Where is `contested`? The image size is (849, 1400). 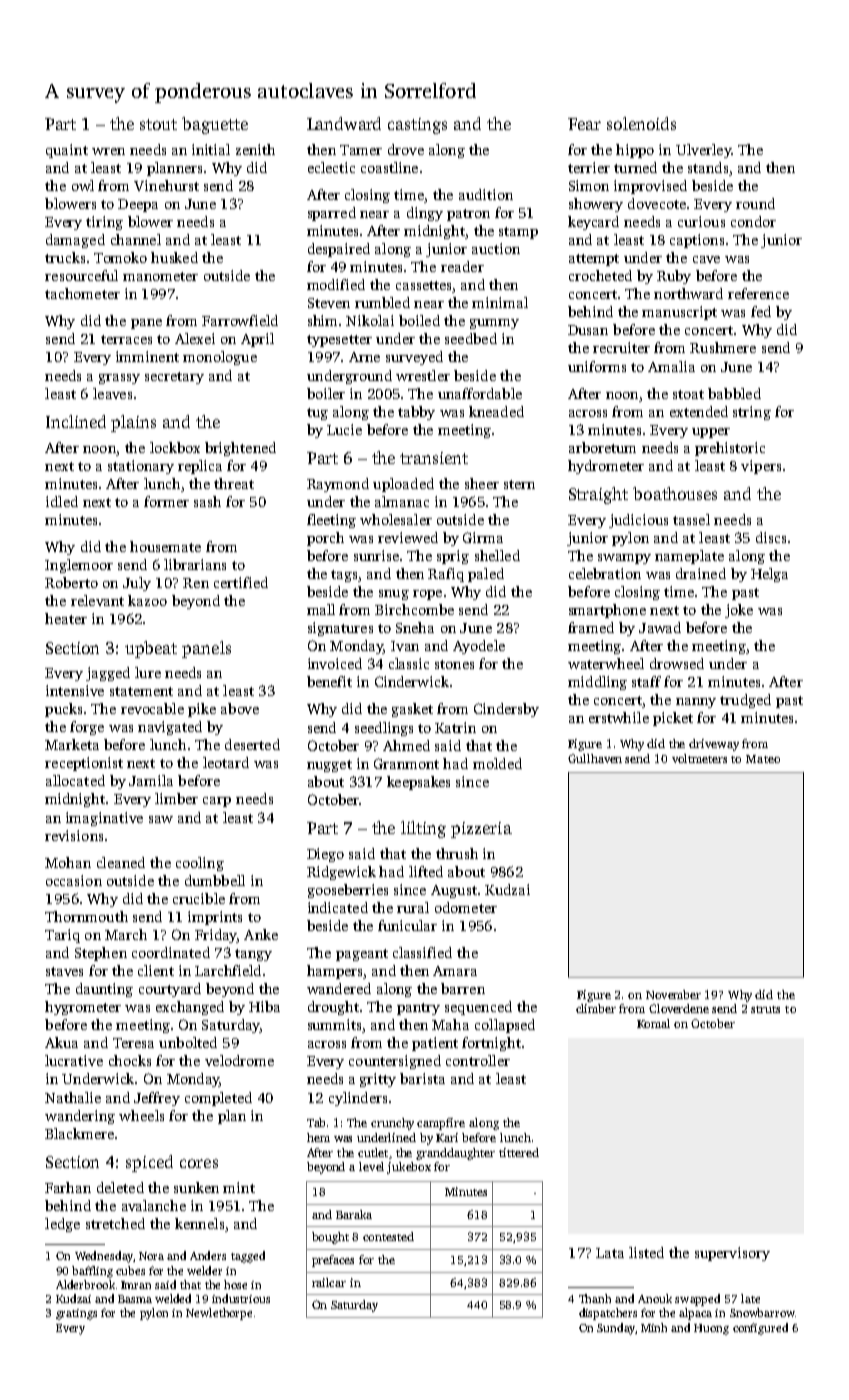
contested is located at coordinates (388, 1236).
